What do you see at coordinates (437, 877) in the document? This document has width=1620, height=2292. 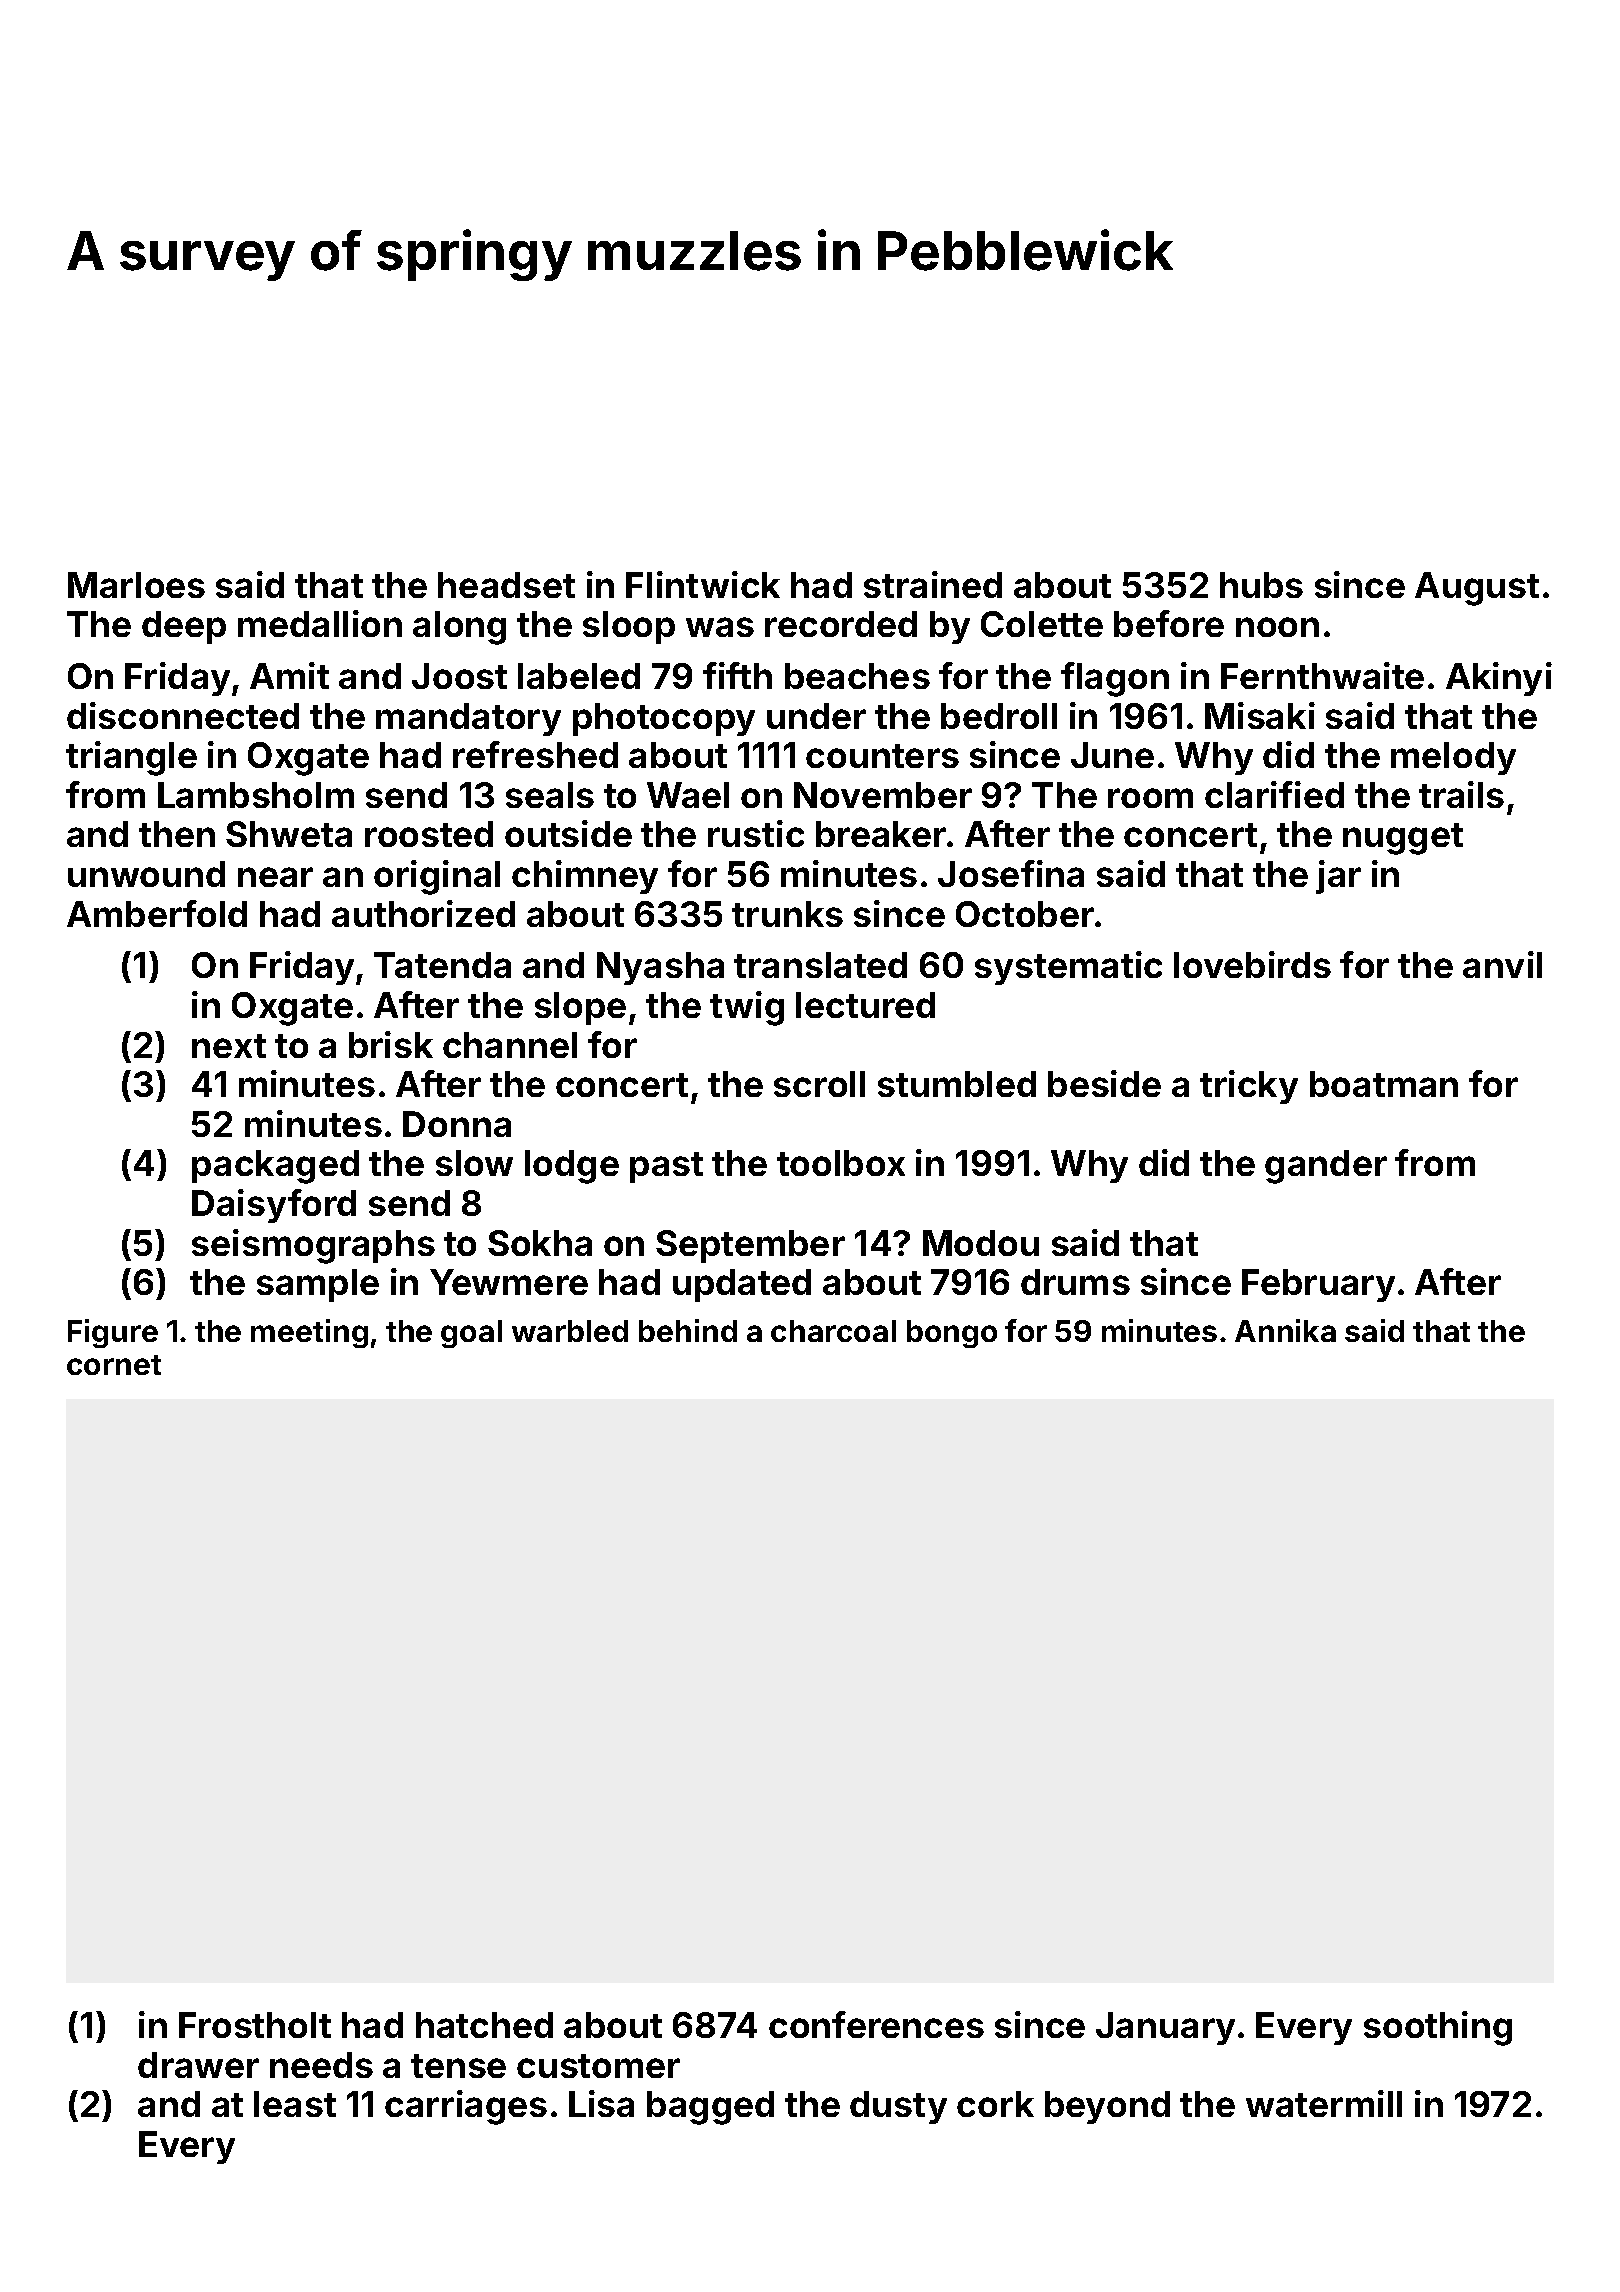 I see `original` at bounding box center [437, 877].
